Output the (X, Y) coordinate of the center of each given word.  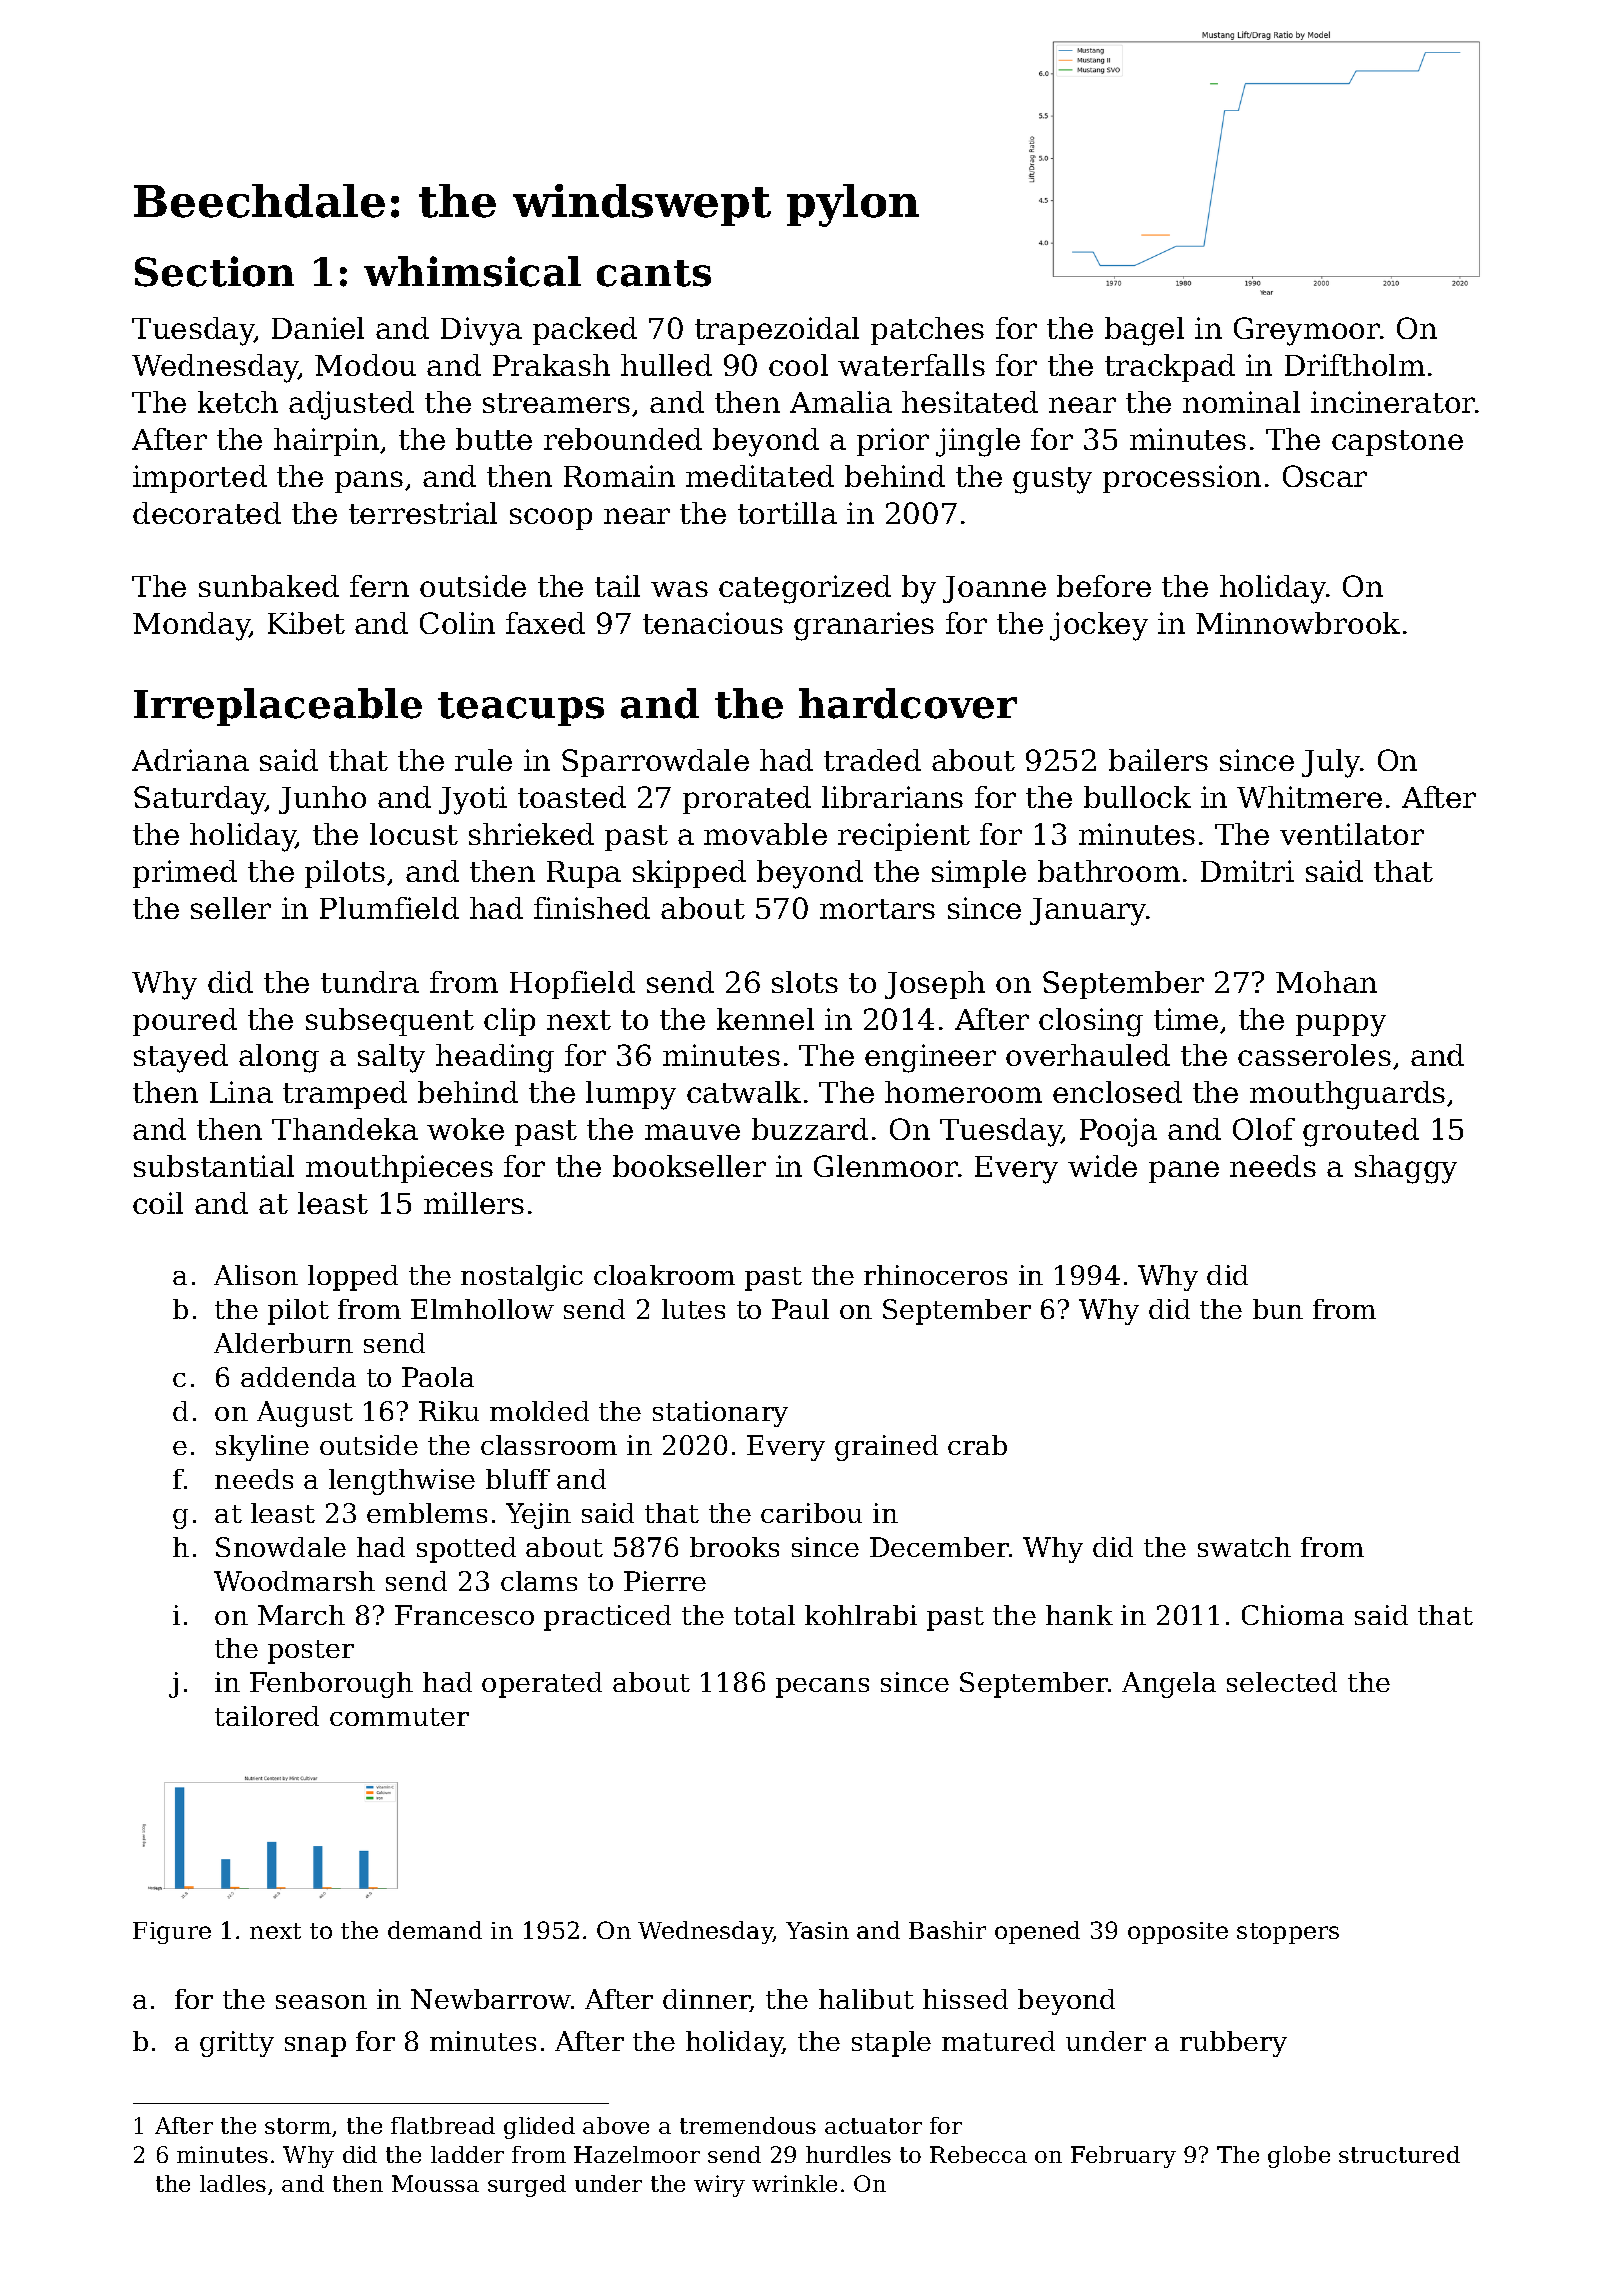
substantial (214, 1166)
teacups (521, 709)
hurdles (848, 2154)
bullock (1137, 797)
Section (214, 271)
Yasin (817, 1930)
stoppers (1288, 1933)
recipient (904, 837)
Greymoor (1307, 331)
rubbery (1233, 2044)
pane (1184, 1172)
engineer (930, 1058)
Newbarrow (491, 1999)
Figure (172, 1933)
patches (927, 331)
